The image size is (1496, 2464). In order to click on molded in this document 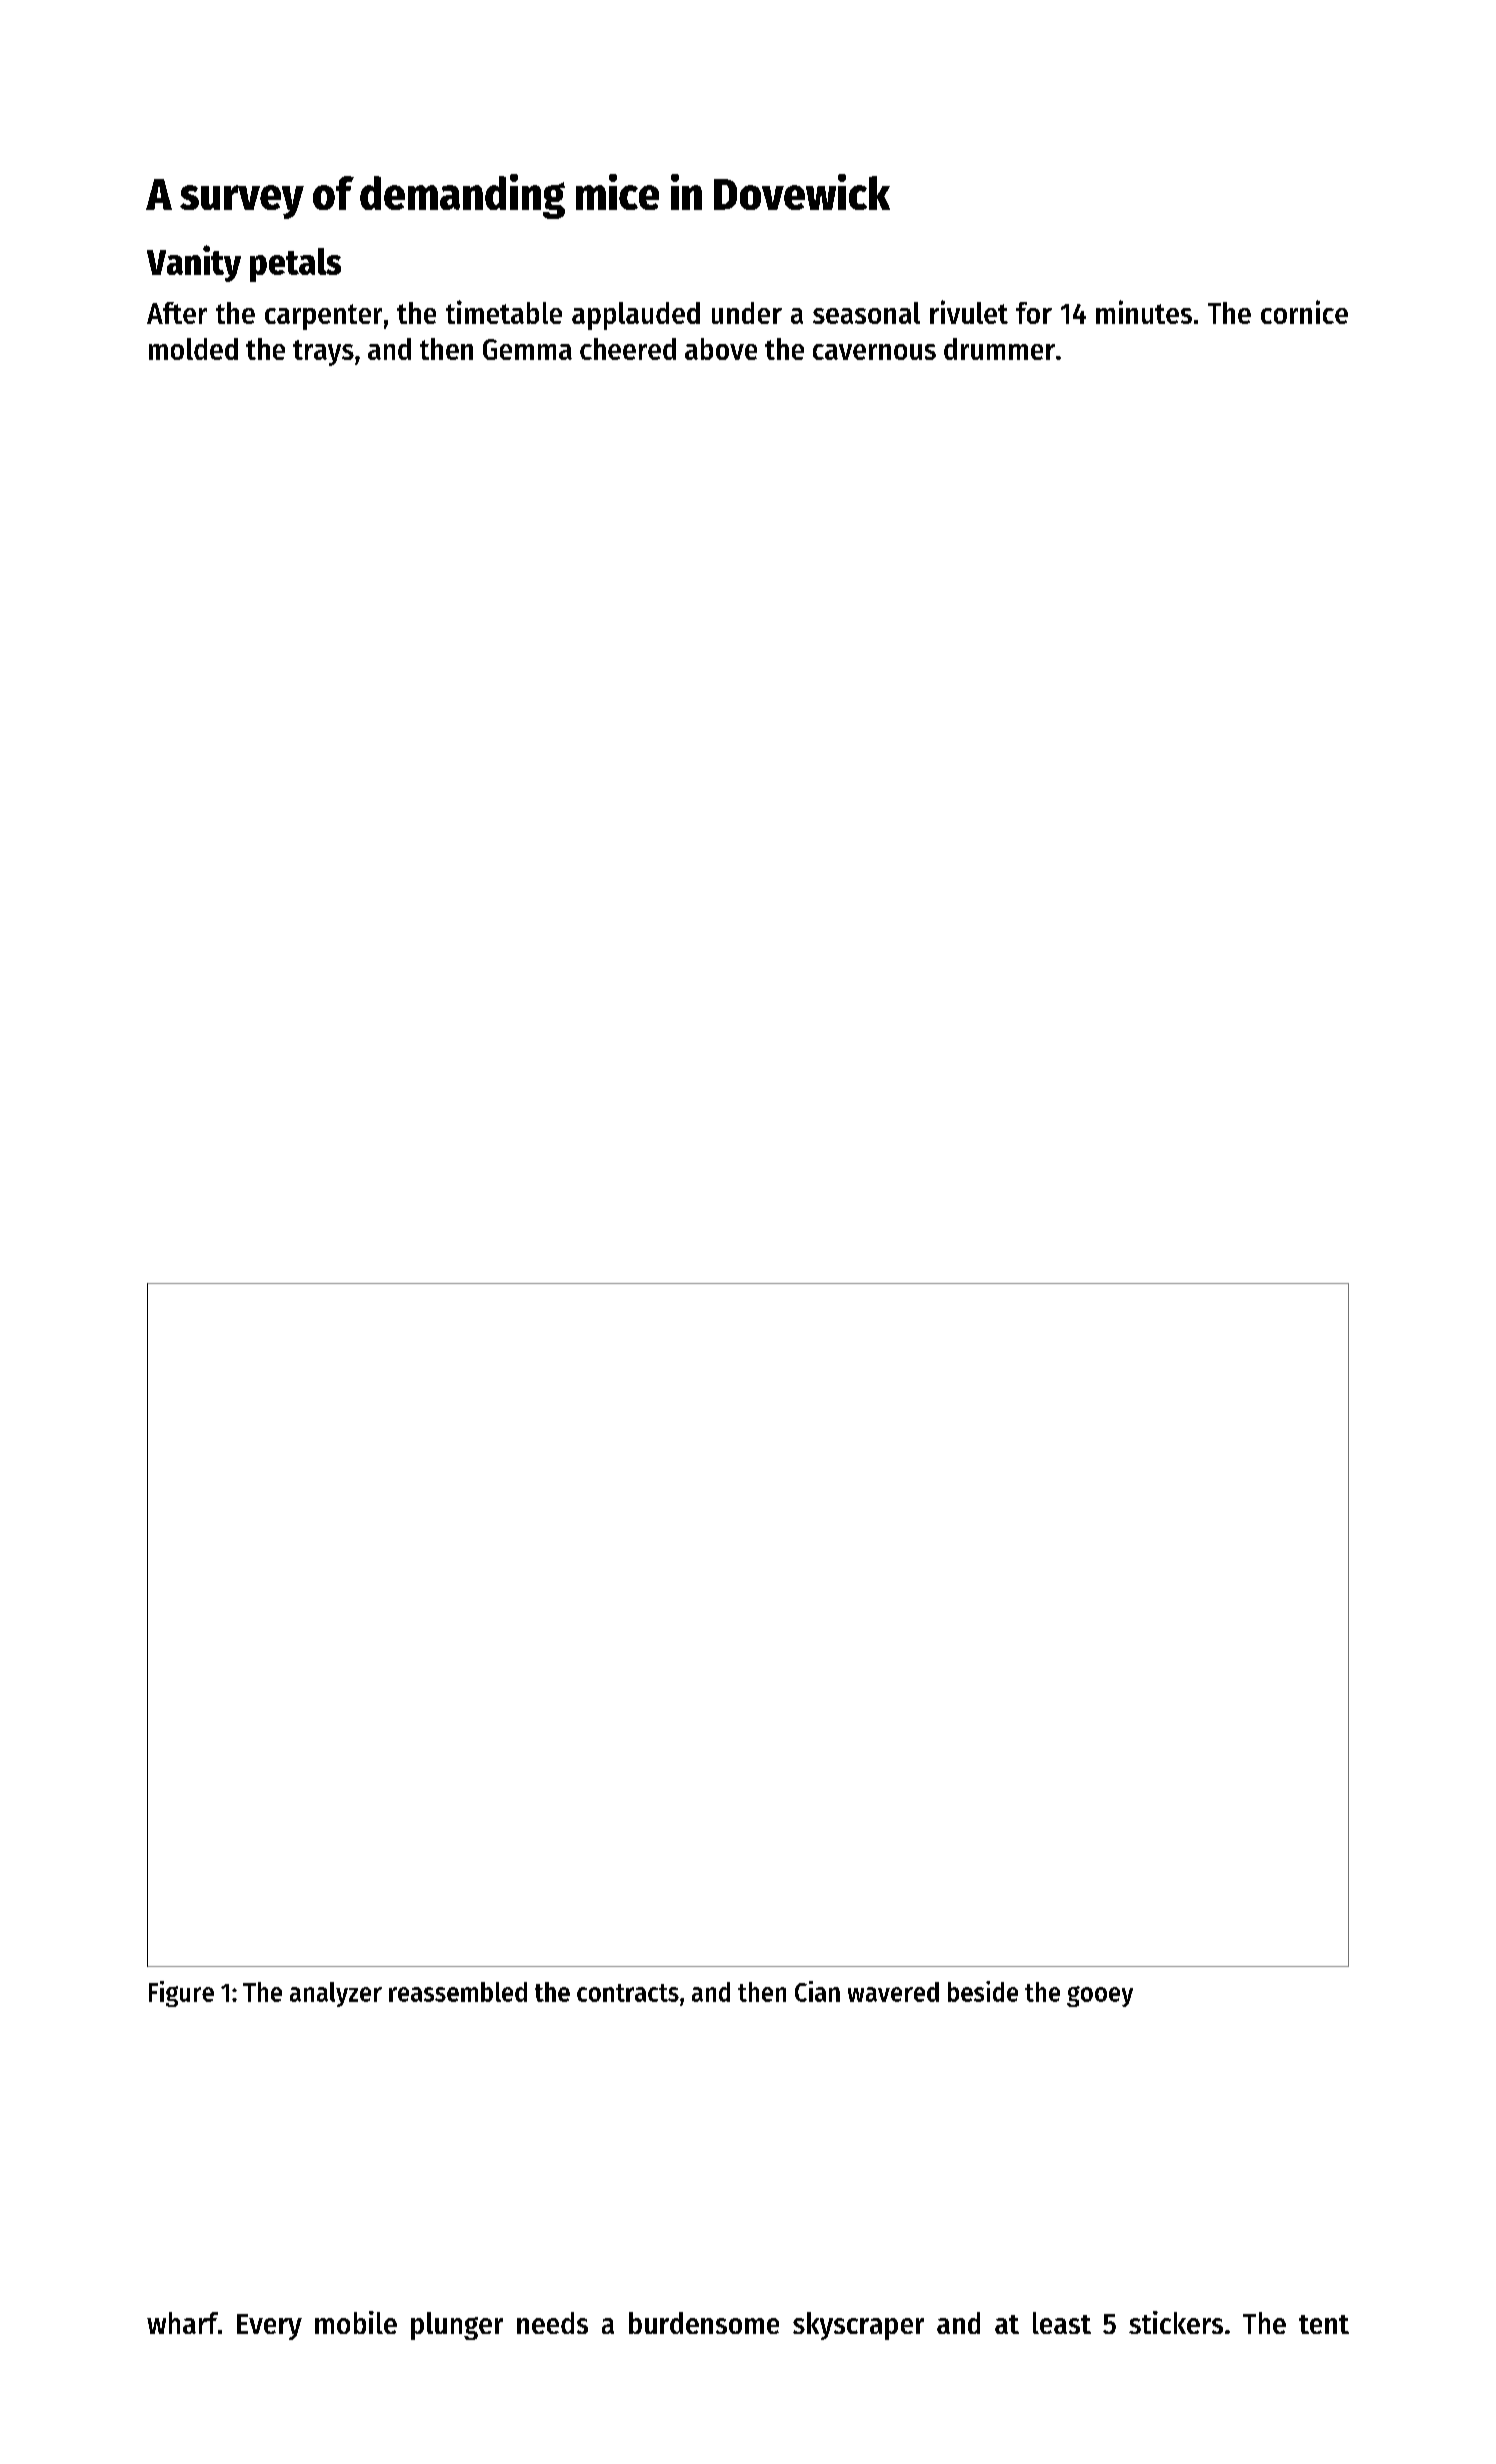, I will do `click(193, 349)`.
